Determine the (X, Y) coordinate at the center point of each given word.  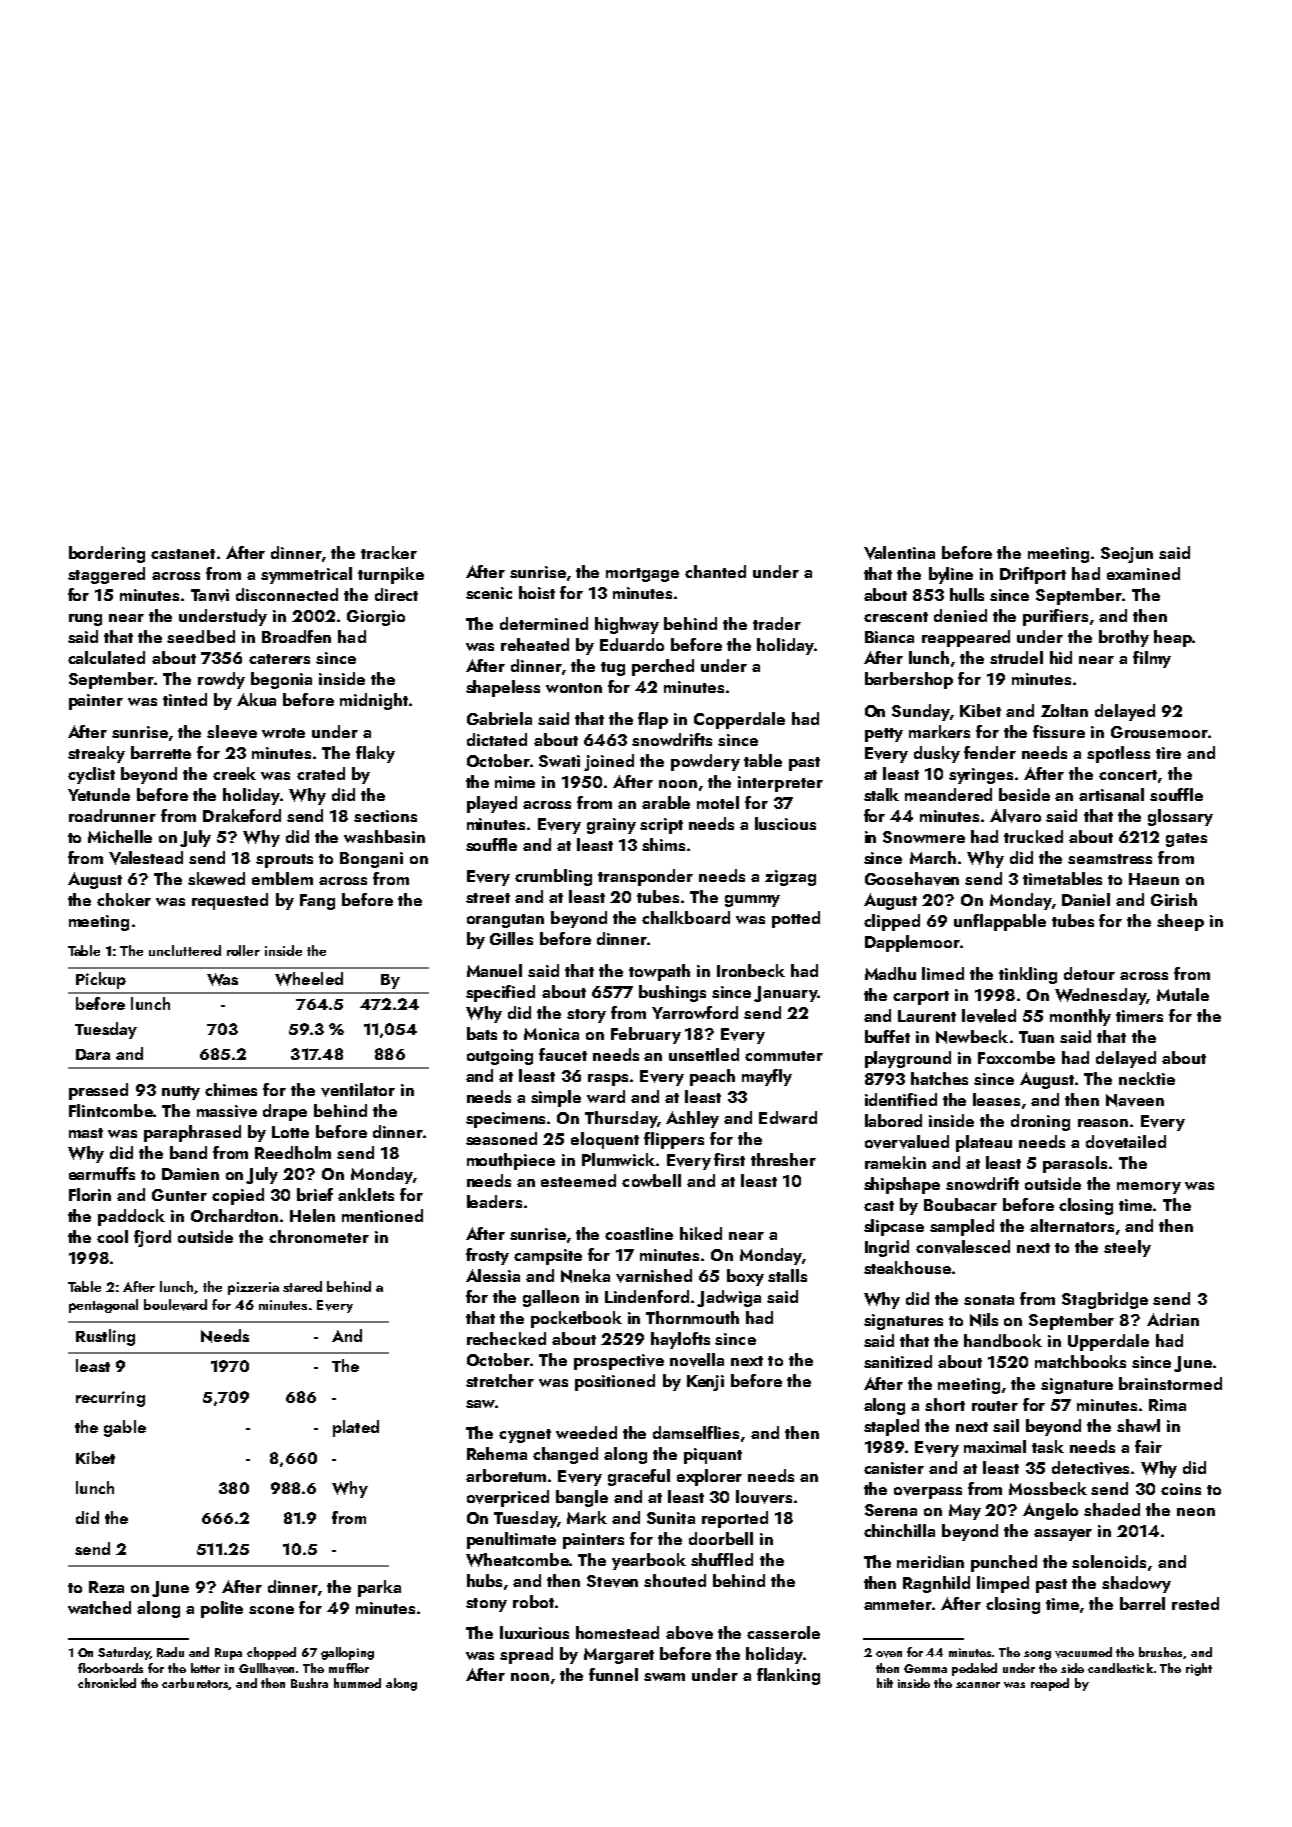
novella (697, 1360)
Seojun (1127, 555)
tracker (389, 552)
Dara (93, 1054)
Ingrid (887, 1248)
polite (222, 1609)
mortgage (642, 575)
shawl (1138, 1425)
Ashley (692, 1119)
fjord (152, 1238)
